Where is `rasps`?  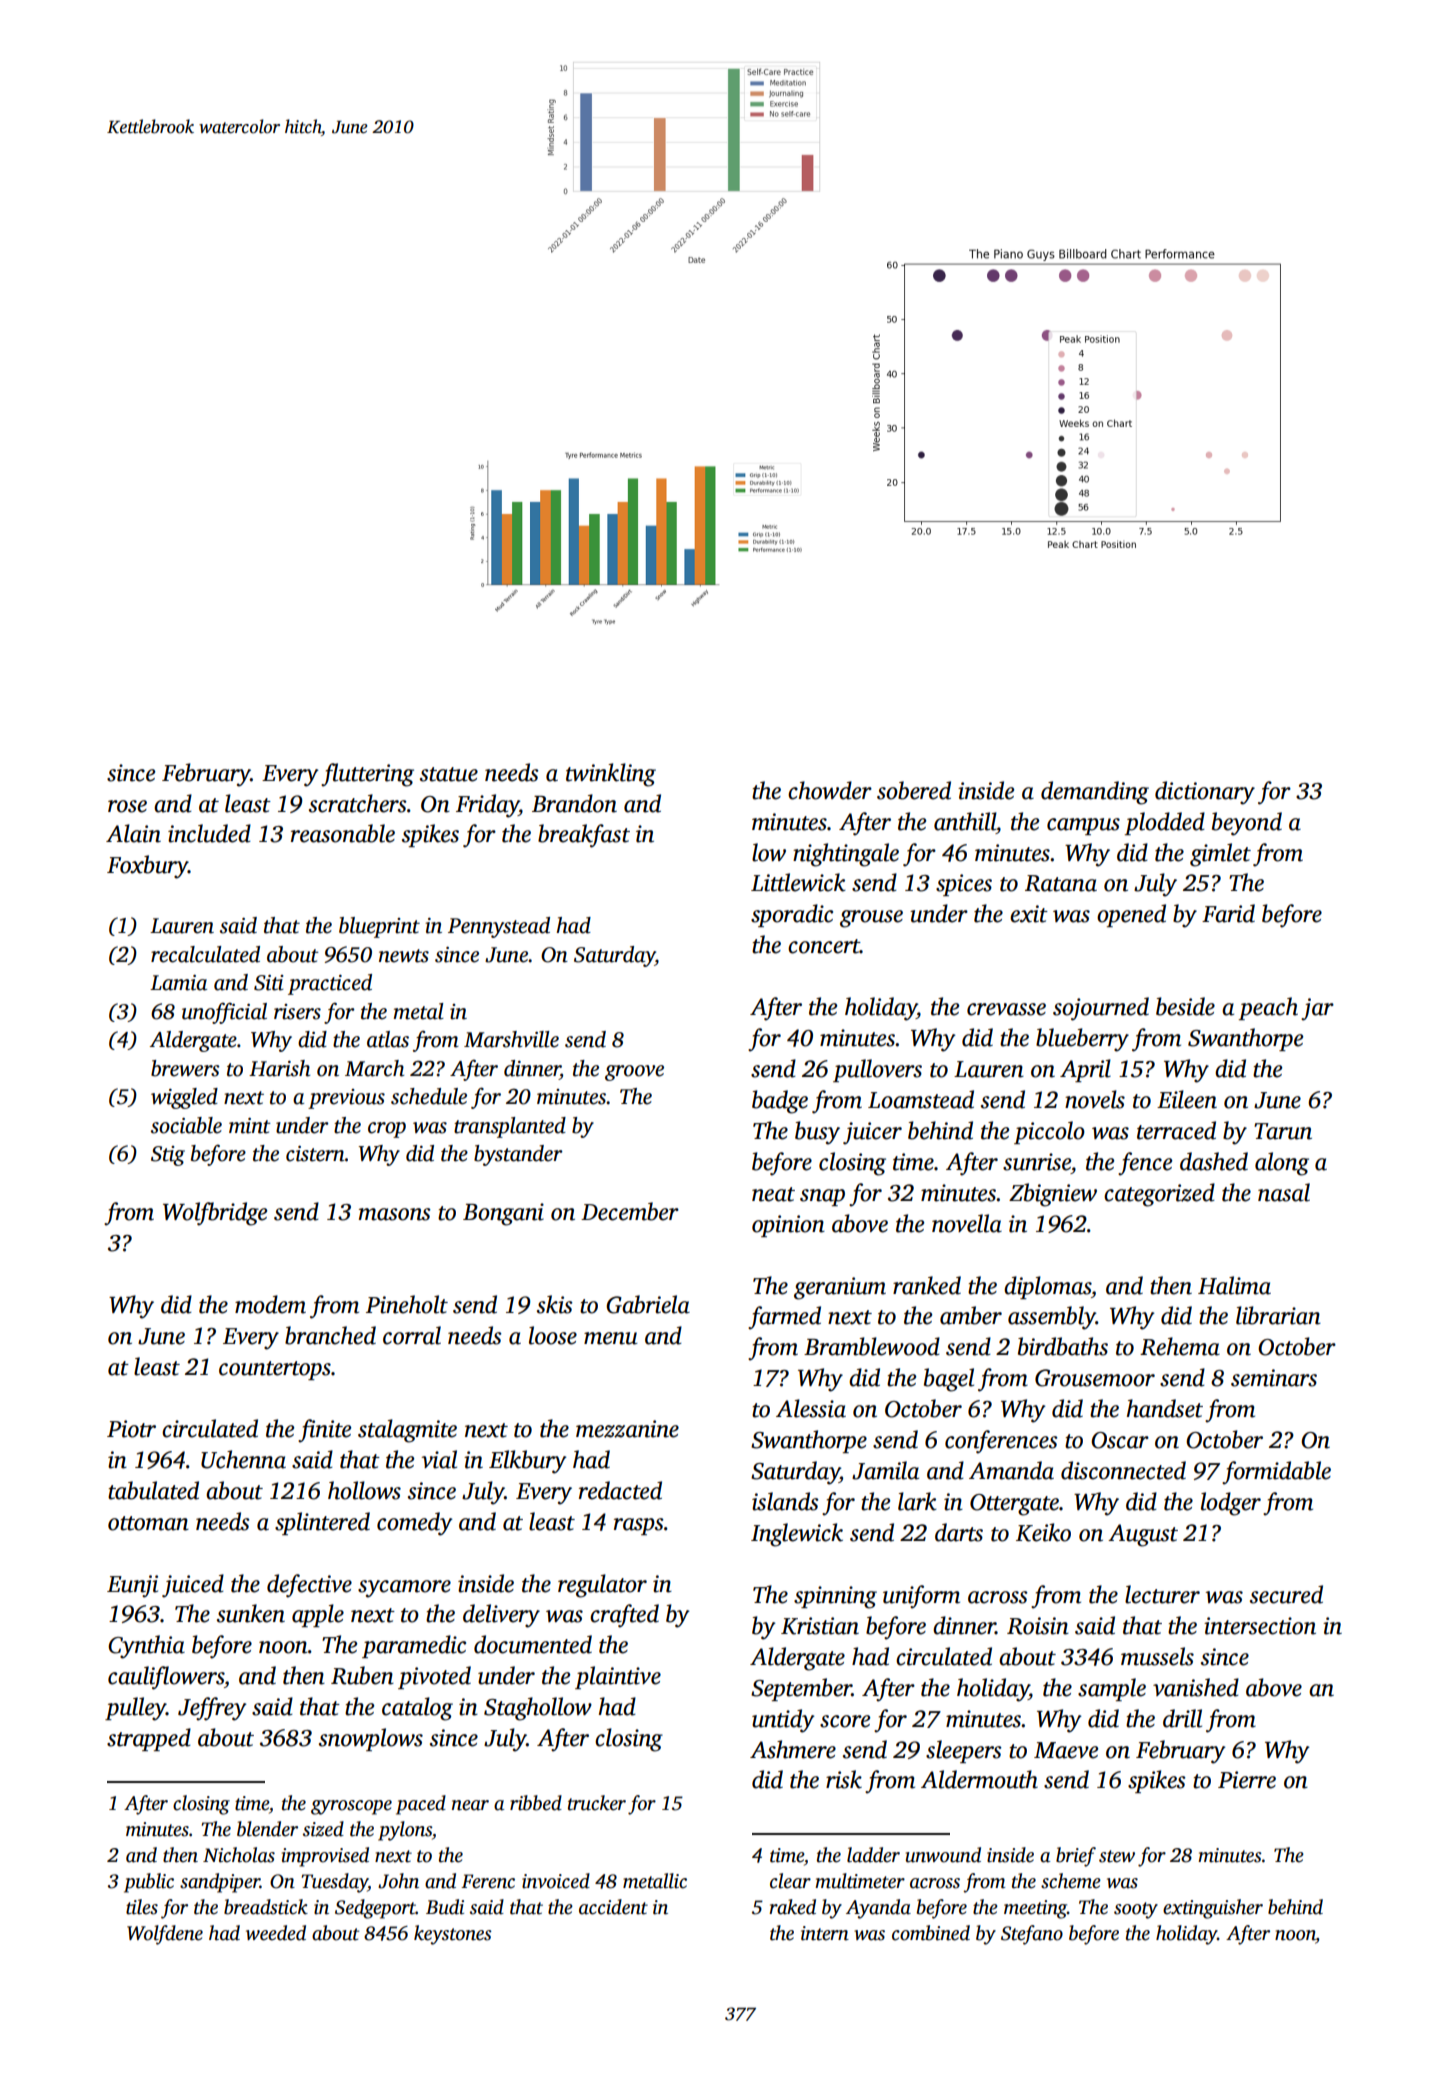
rasps is located at coordinates (639, 1526).
